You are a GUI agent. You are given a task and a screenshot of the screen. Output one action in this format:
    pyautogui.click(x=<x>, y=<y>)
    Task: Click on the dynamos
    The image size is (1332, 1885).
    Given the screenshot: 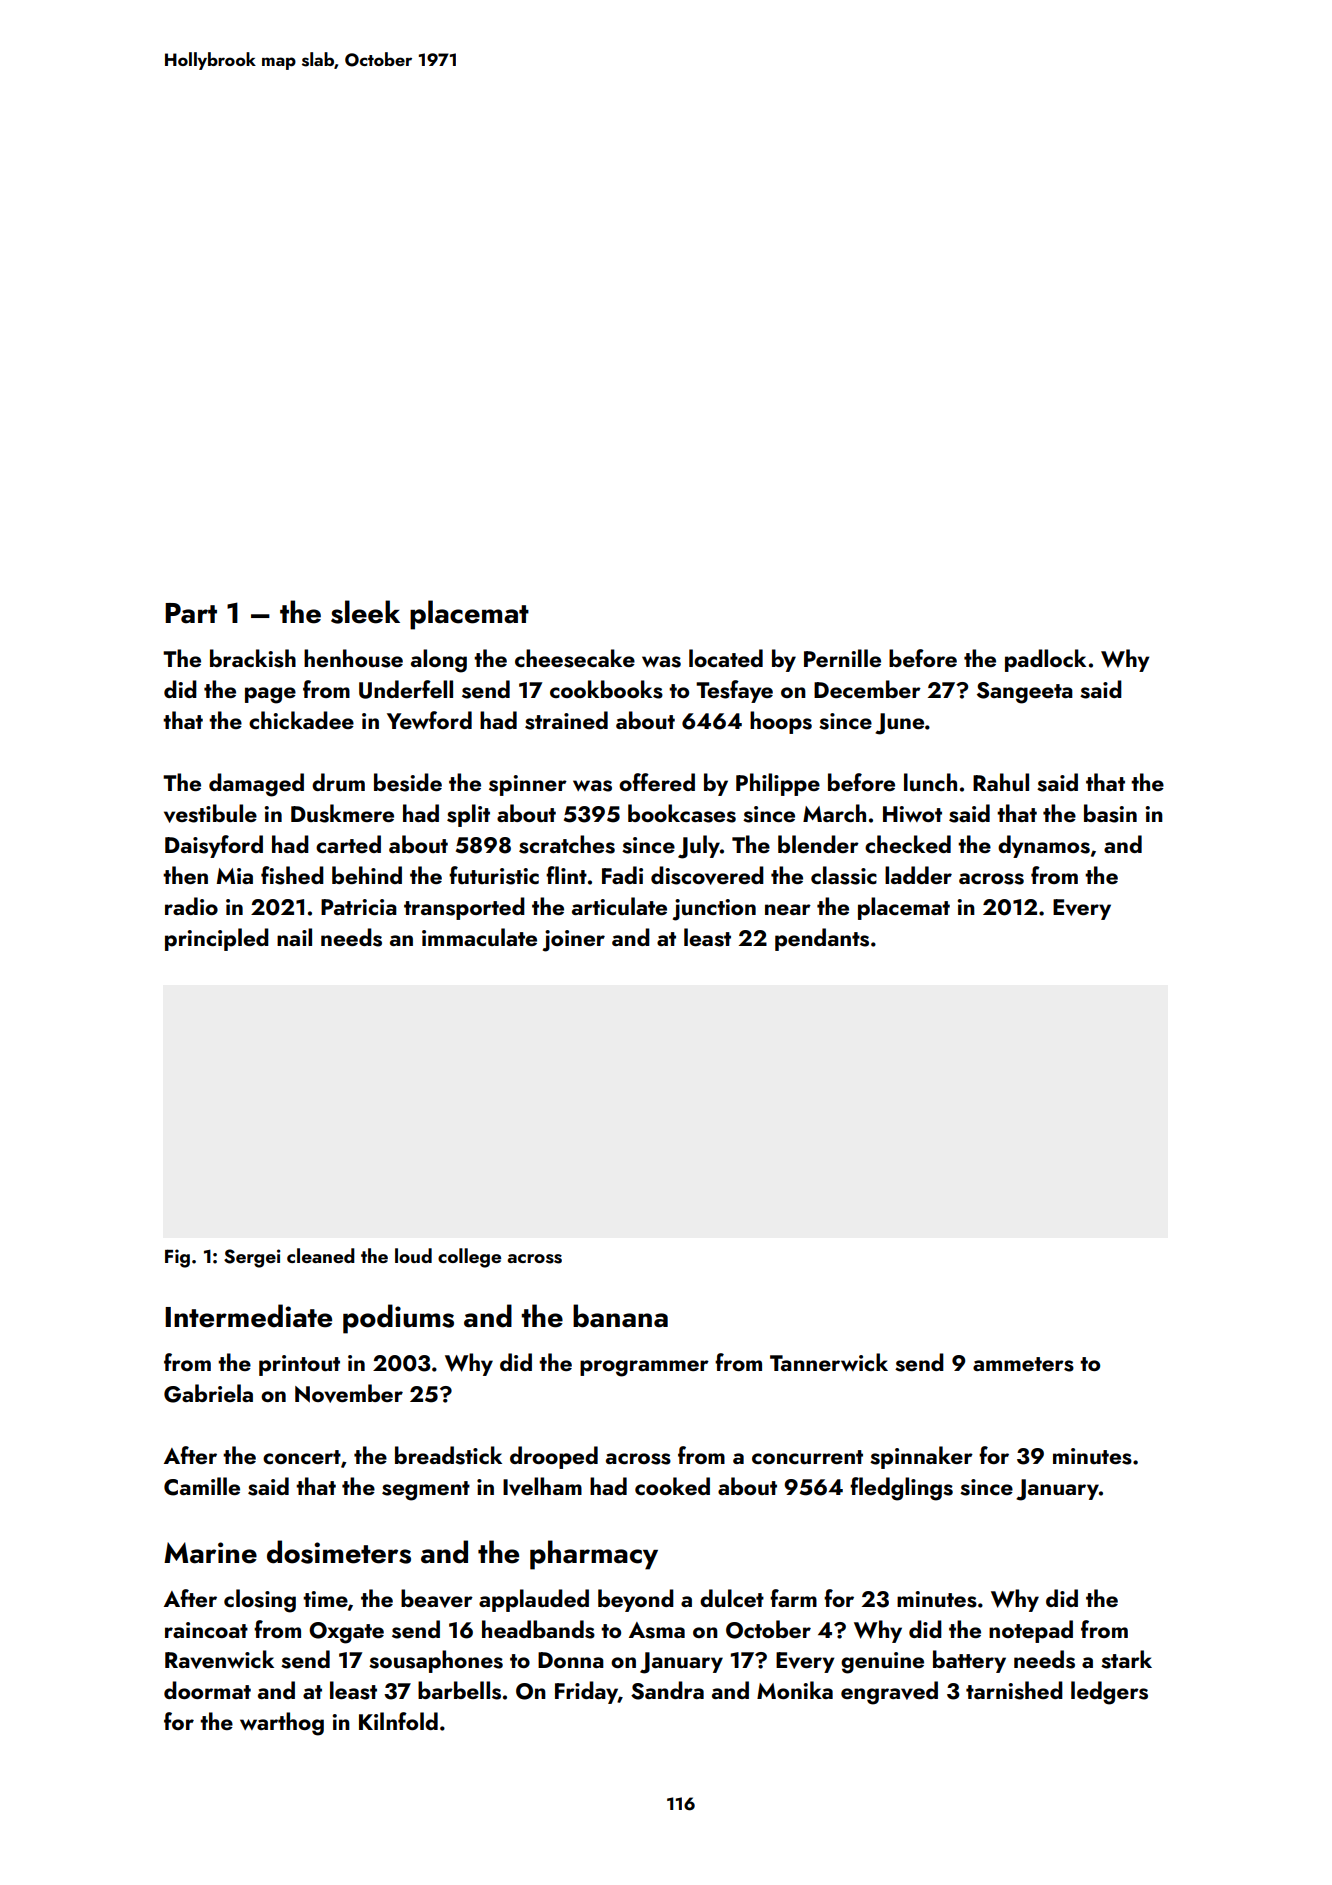 What is the action you would take?
    pyautogui.click(x=1044, y=846)
